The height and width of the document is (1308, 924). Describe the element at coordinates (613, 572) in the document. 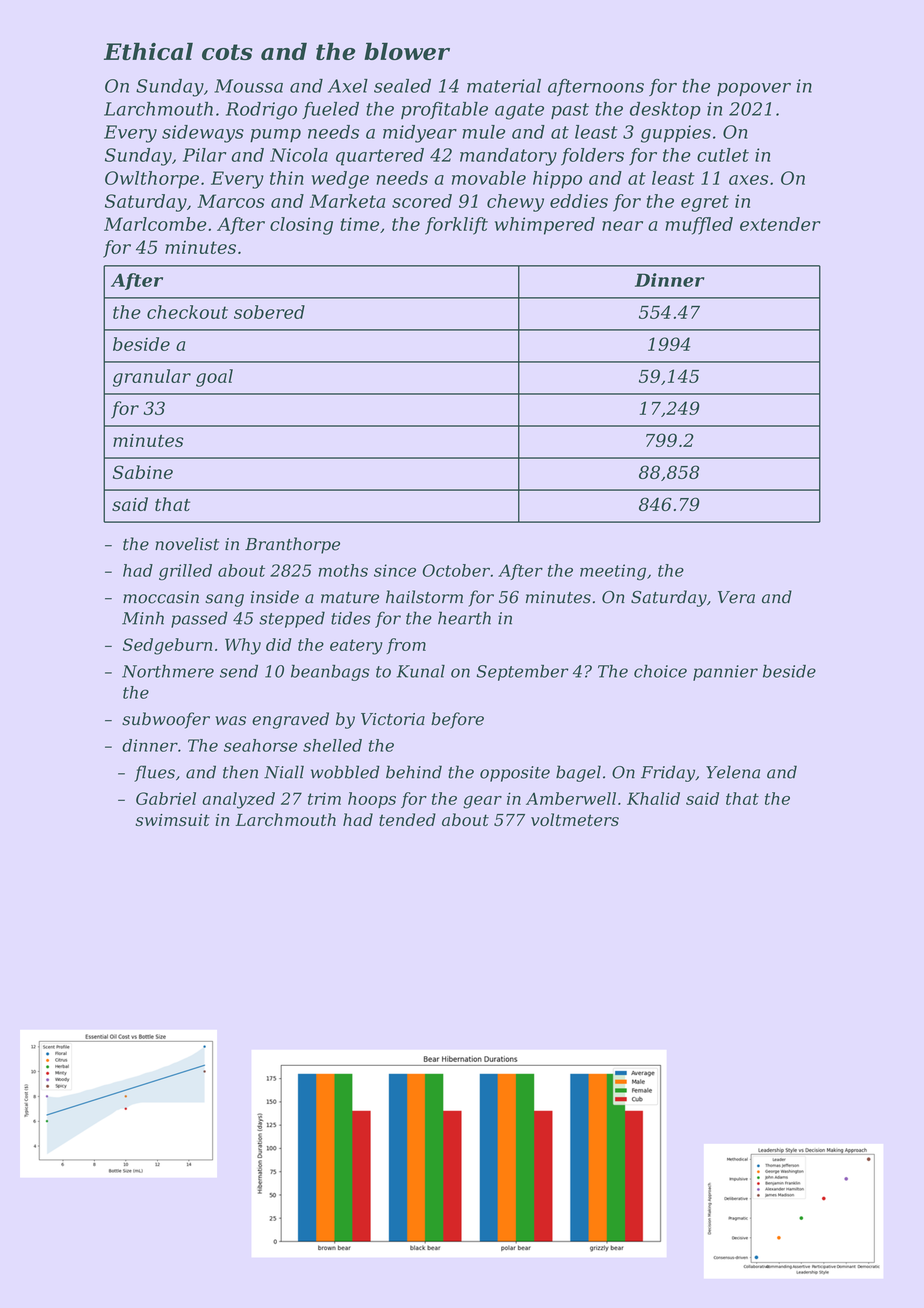

I see `meeting` at that location.
